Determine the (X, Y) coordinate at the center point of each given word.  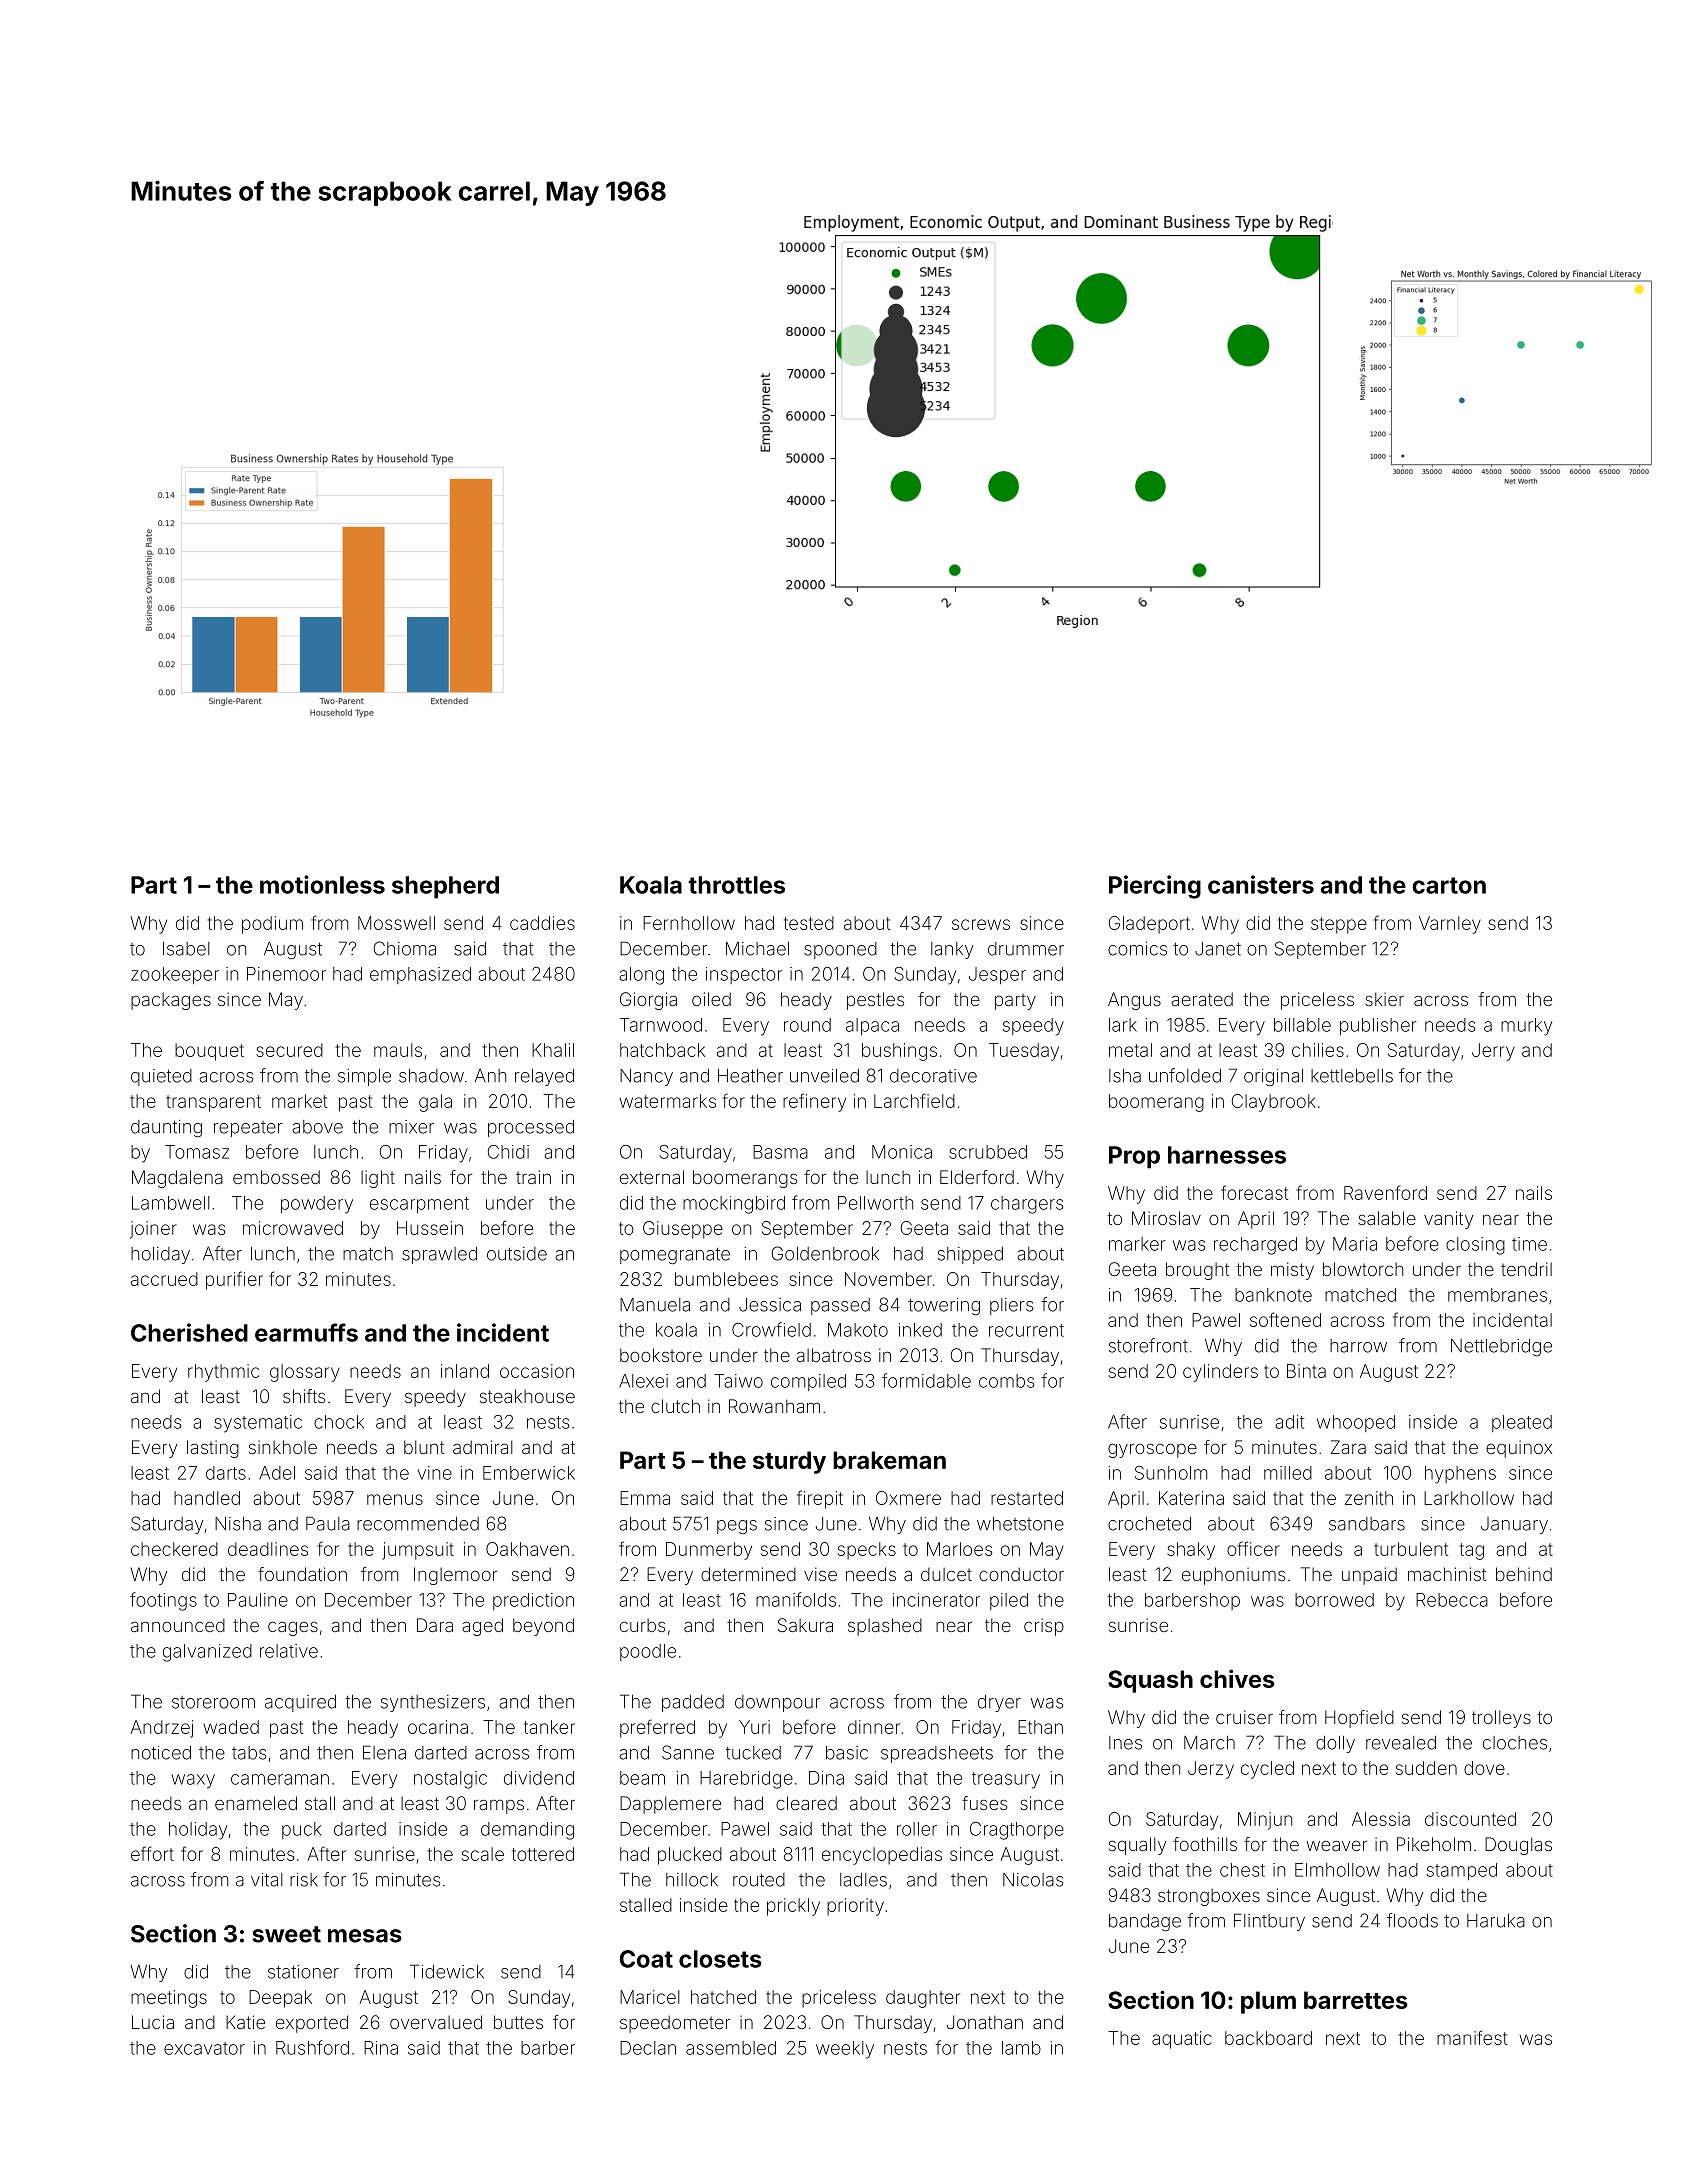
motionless (322, 884)
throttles (736, 885)
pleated (1522, 1423)
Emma (645, 1498)
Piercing (1155, 887)
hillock (692, 1880)
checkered (174, 1549)
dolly (1335, 1744)
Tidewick (447, 1971)
